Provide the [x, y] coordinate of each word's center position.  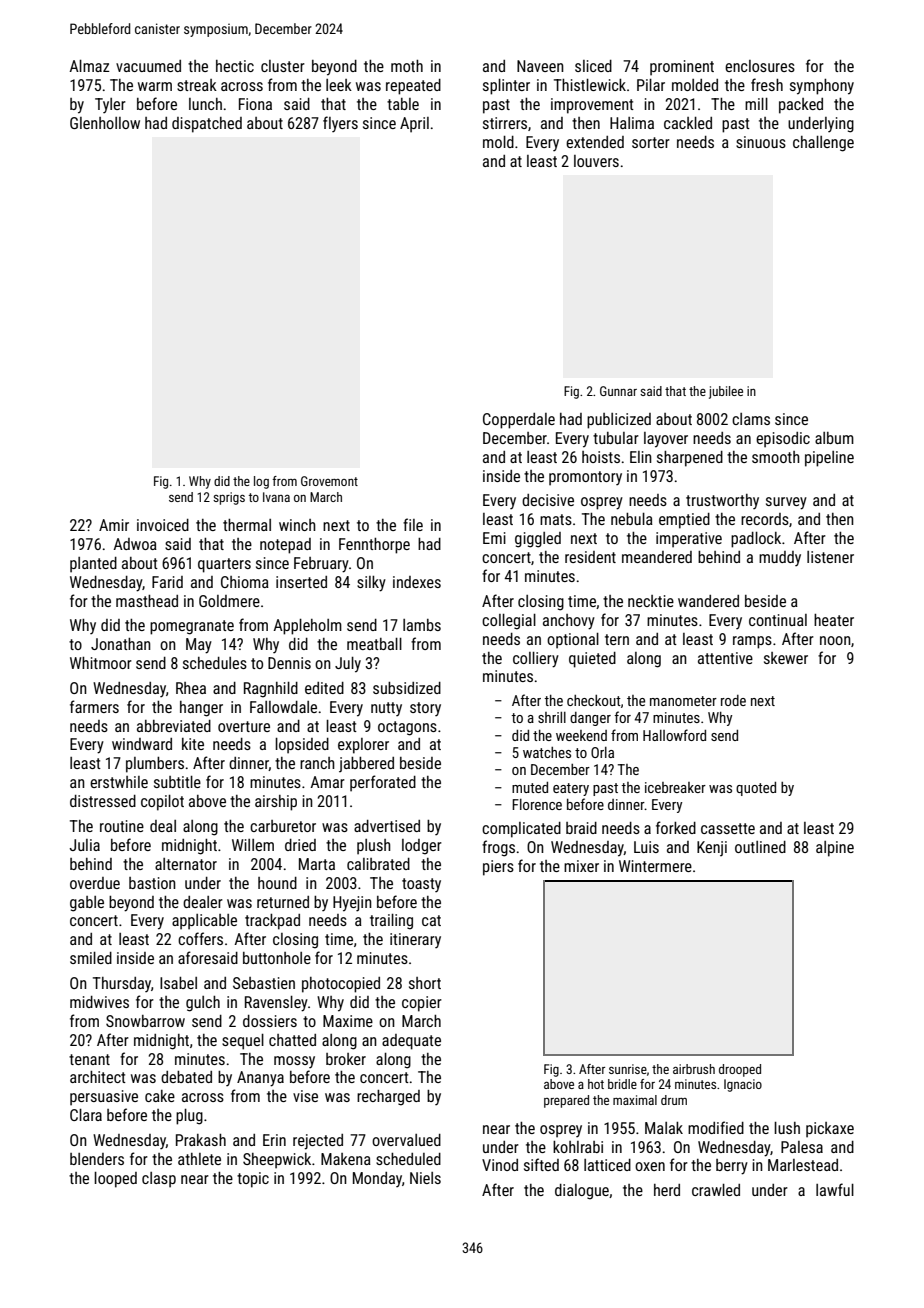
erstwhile [119, 782]
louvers [596, 161]
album [834, 438]
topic [253, 1180]
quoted [756, 789]
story [425, 709]
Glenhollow [105, 123]
